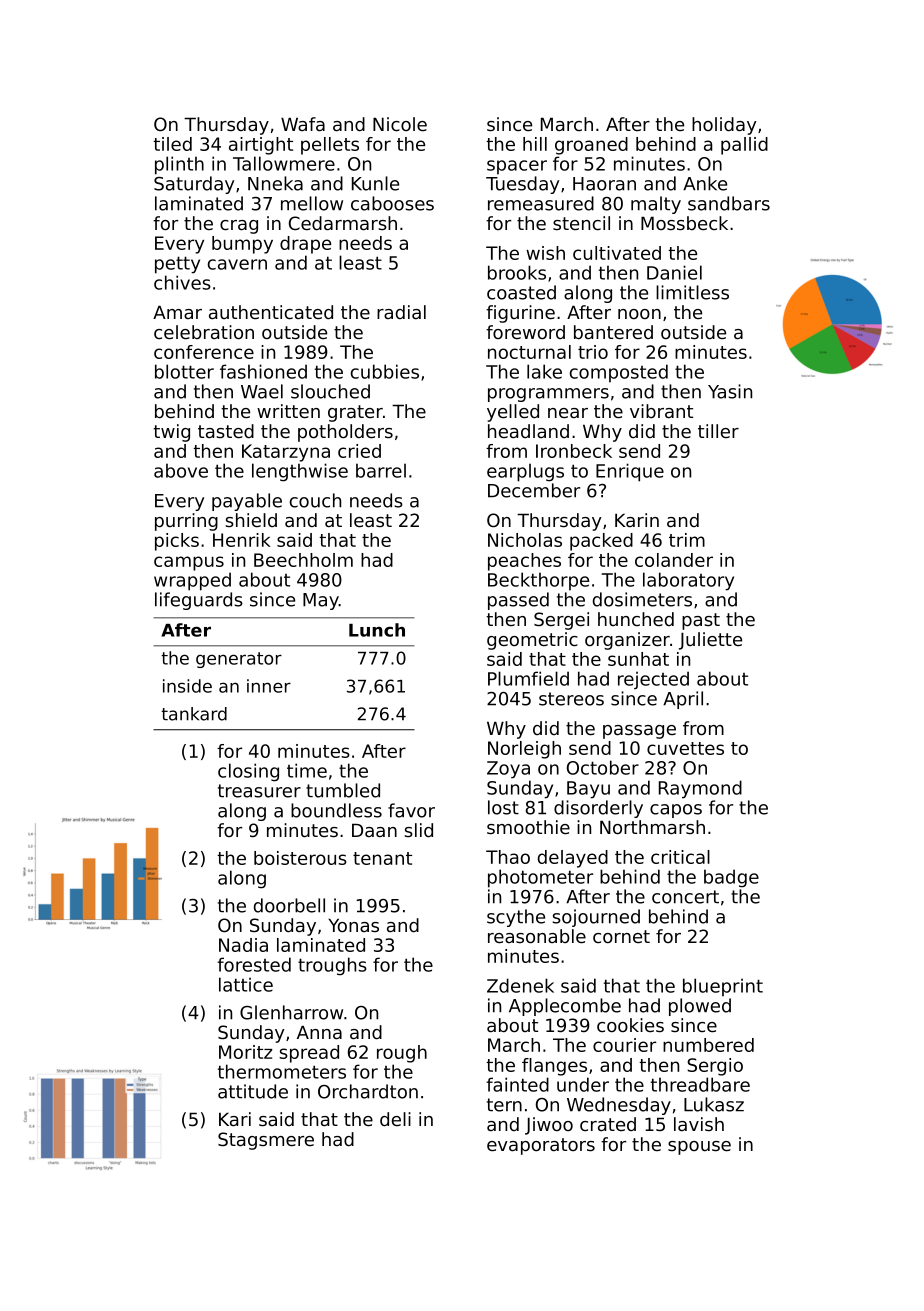 The height and width of the screenshot is (1311, 924). Describe the element at coordinates (289, 905) in the screenshot. I see `doorbell` at that location.
